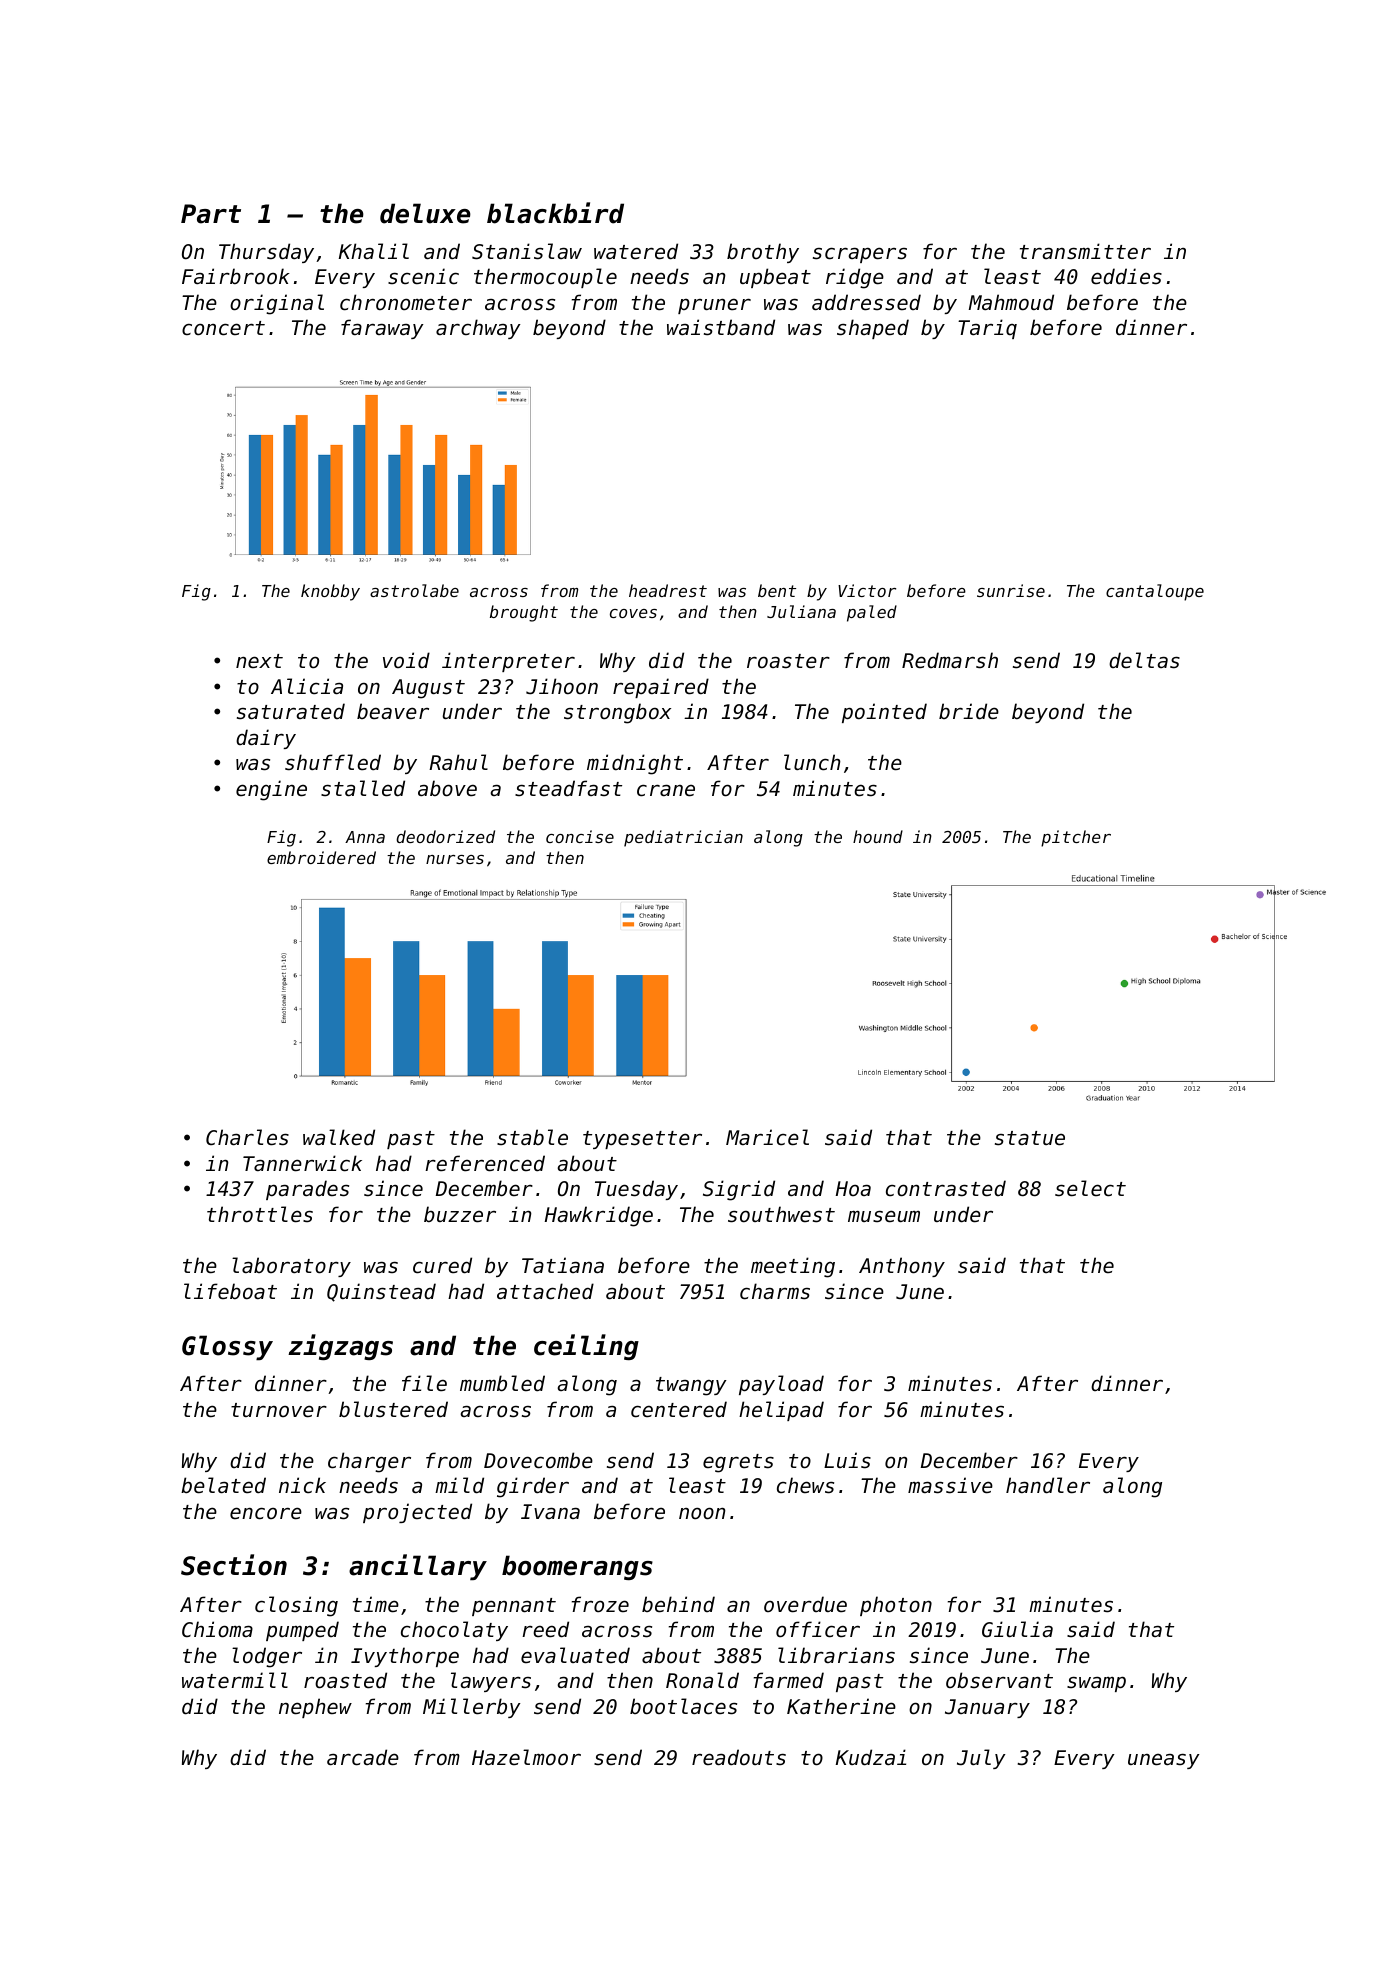  What do you see at coordinates (1085, 251) in the screenshot?
I see `transmitter` at bounding box center [1085, 251].
